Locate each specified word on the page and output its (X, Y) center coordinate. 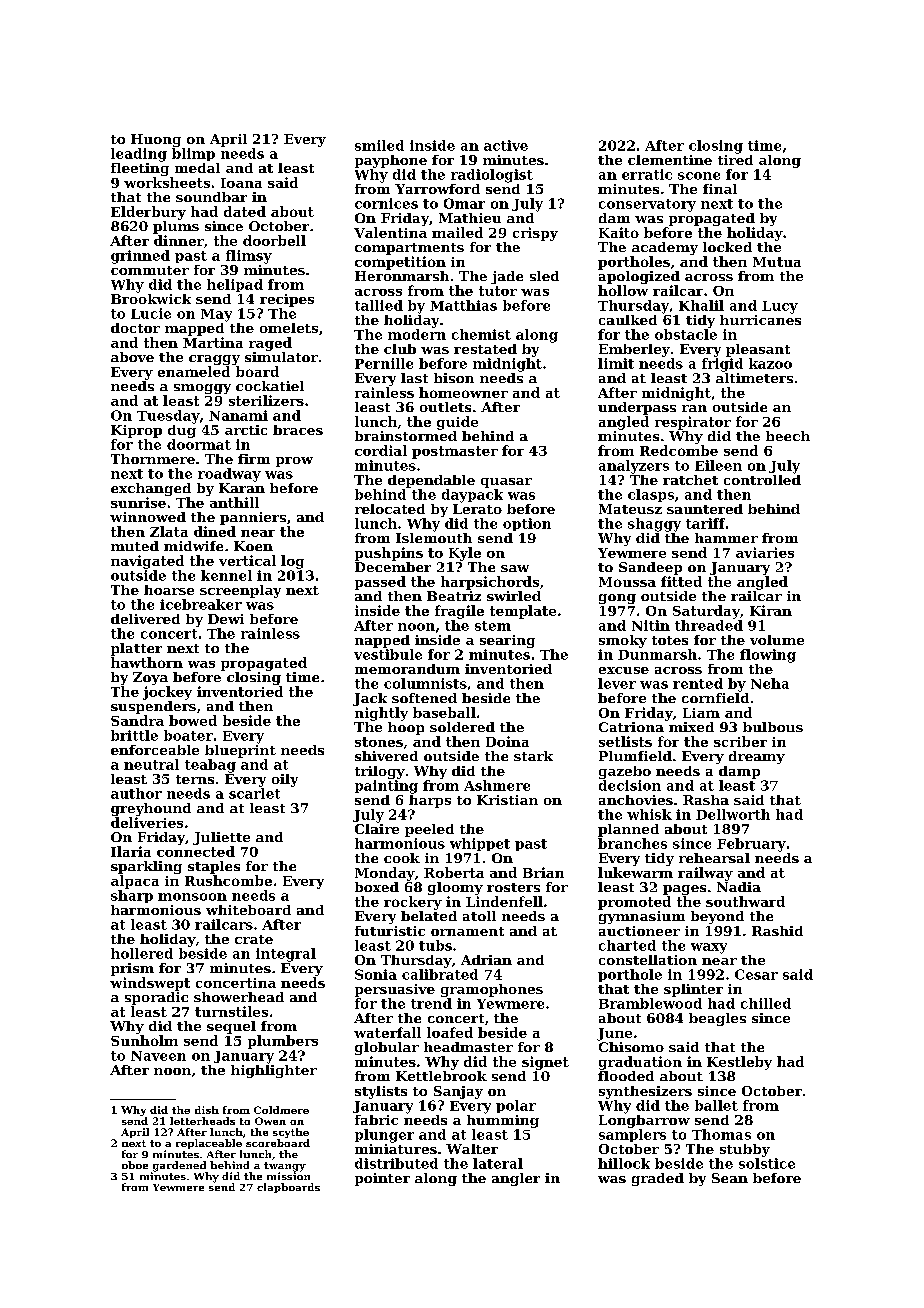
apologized (639, 277)
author (136, 793)
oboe (135, 1165)
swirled (514, 596)
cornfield (715, 698)
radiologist (492, 176)
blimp (193, 154)
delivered (145, 619)
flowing (768, 656)
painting (386, 787)
